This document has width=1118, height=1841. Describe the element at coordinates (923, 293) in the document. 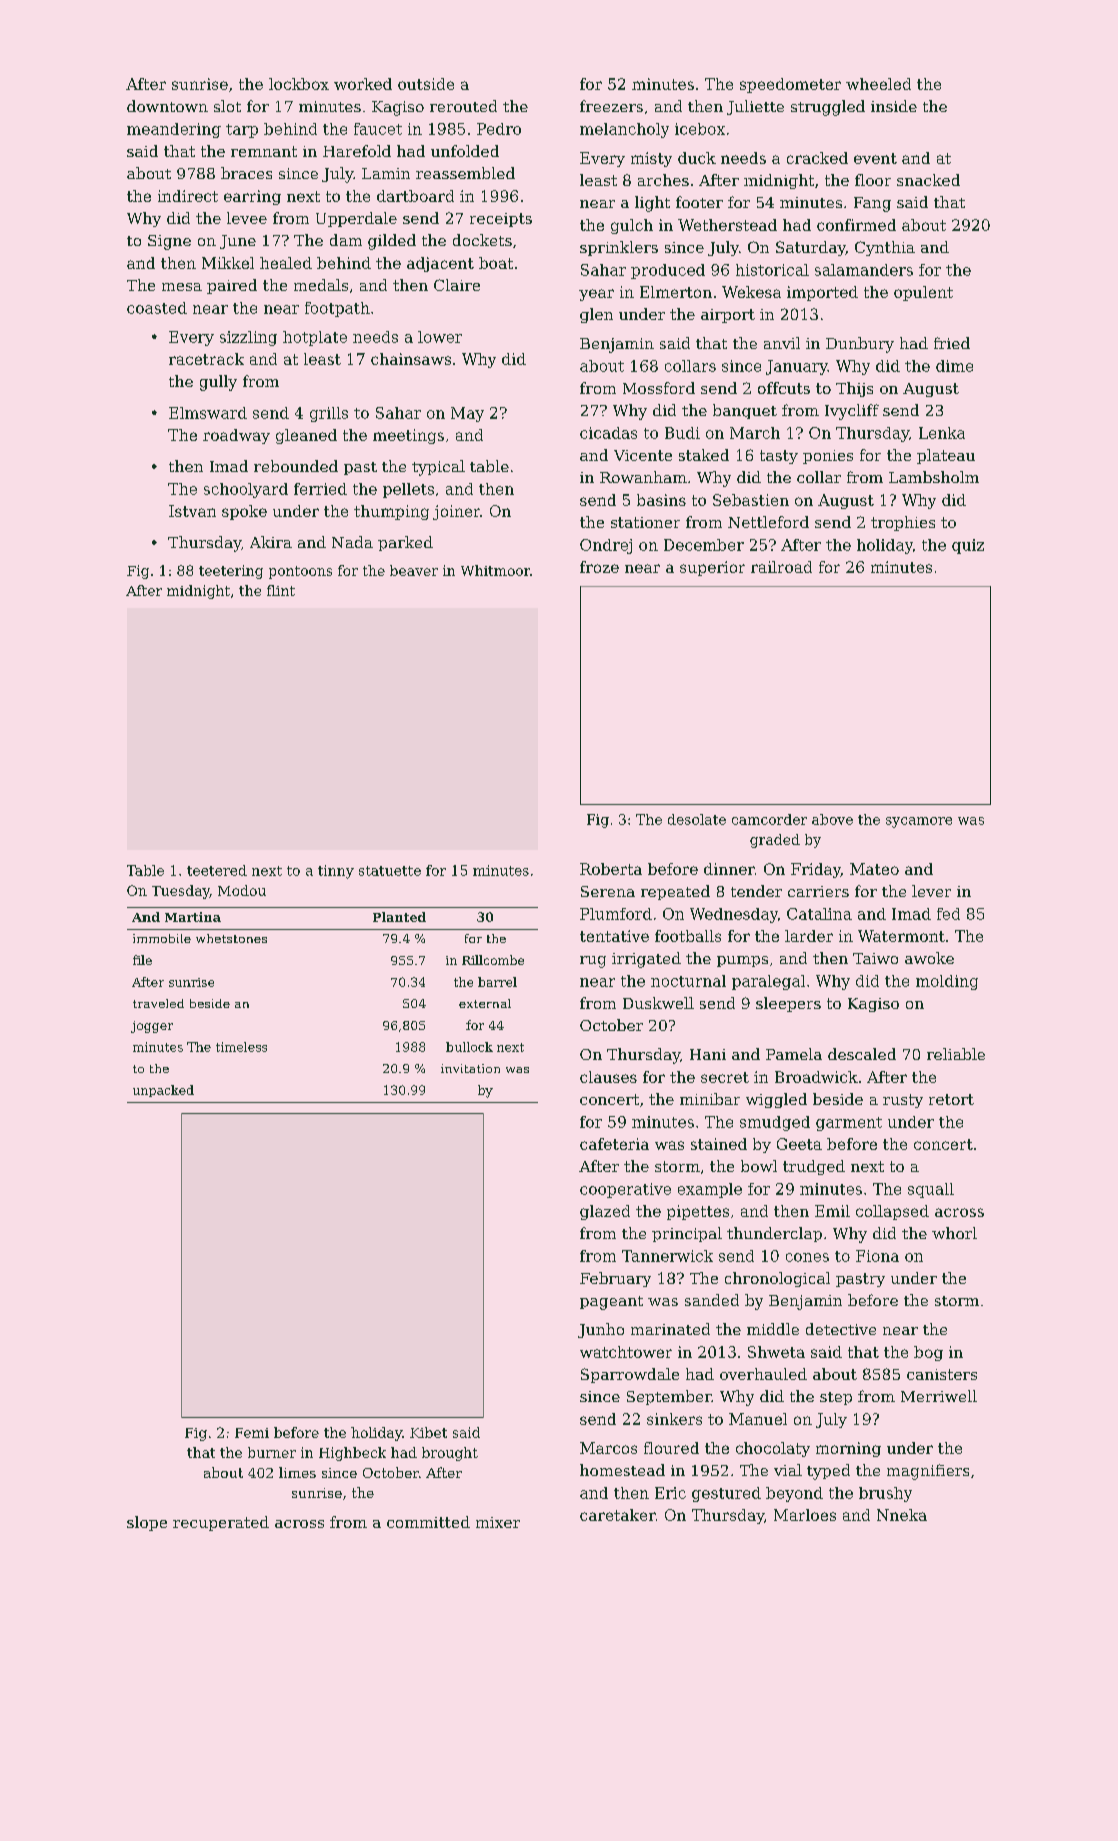

I see `opulent` at that location.
